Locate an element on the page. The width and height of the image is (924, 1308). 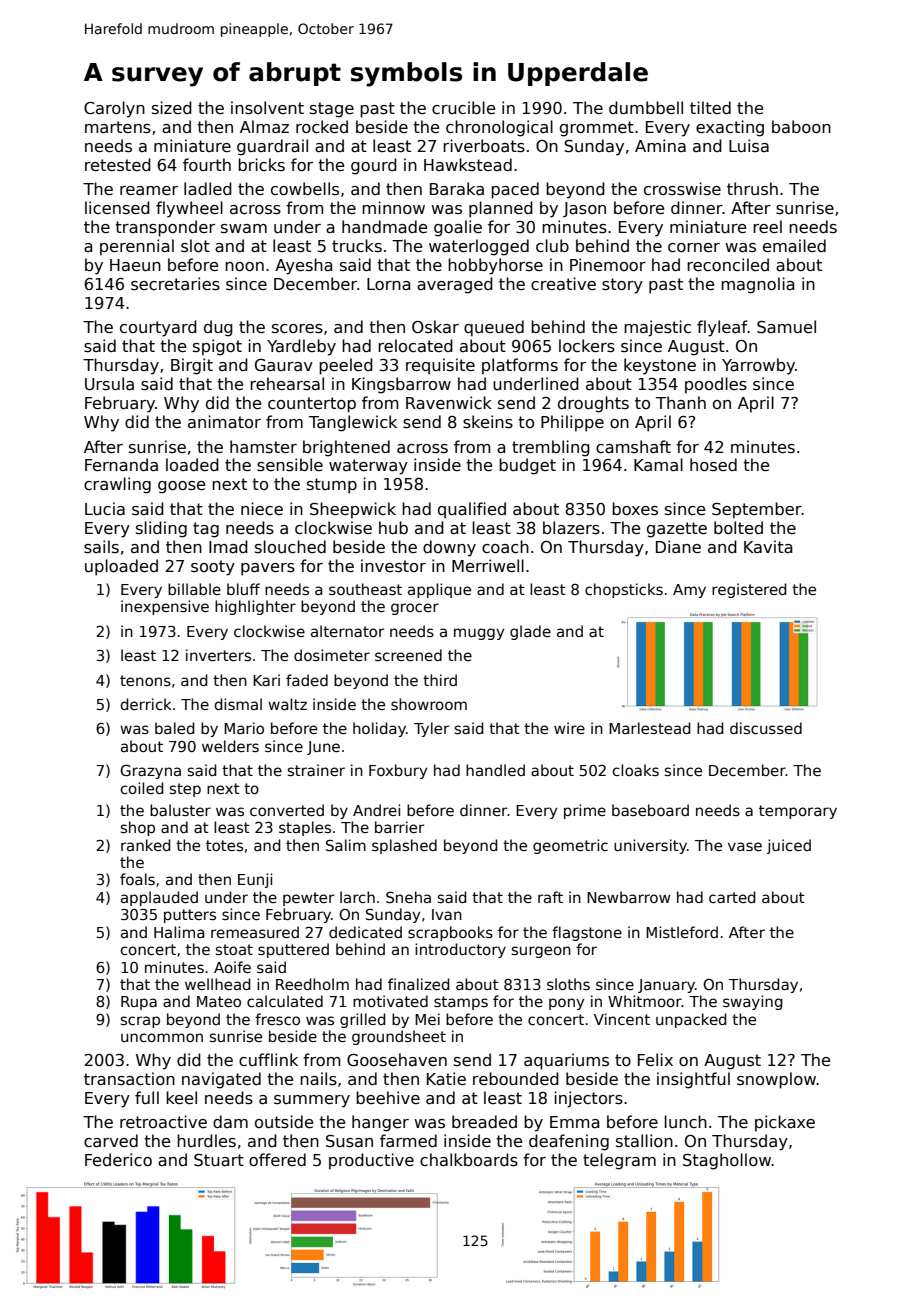
Almaz is located at coordinates (264, 126).
